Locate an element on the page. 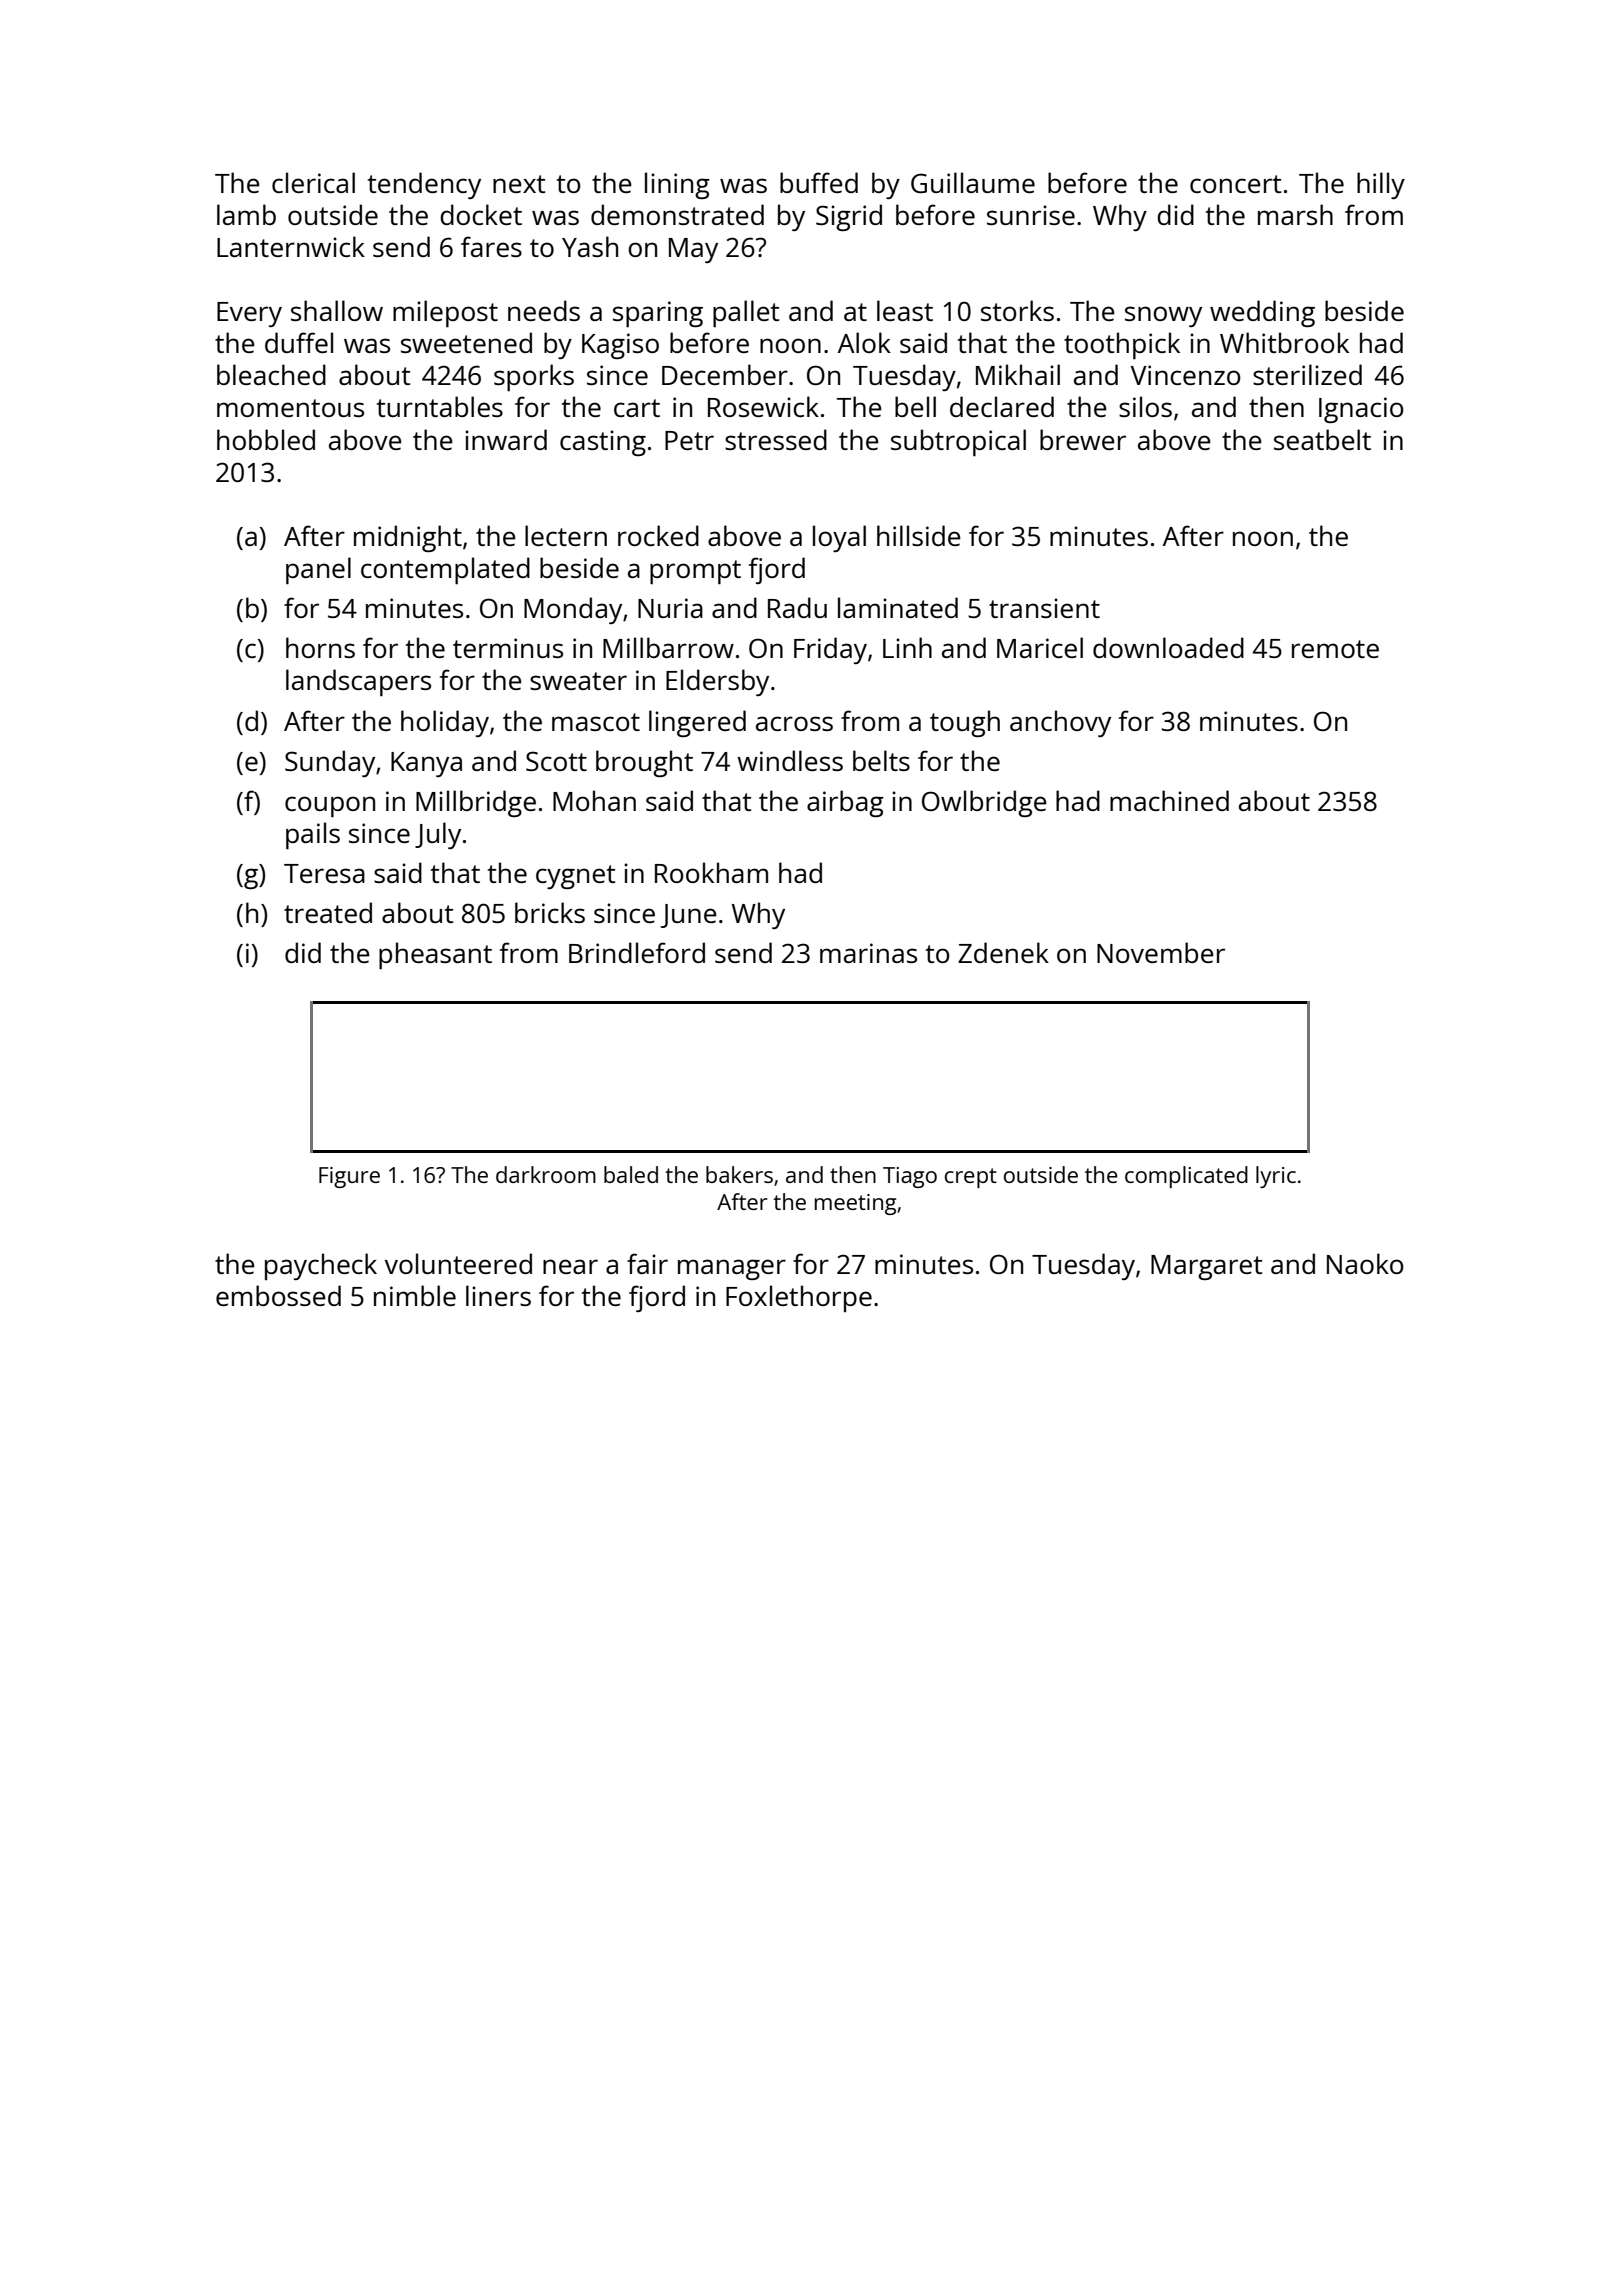  tendency is located at coordinates (424, 185).
